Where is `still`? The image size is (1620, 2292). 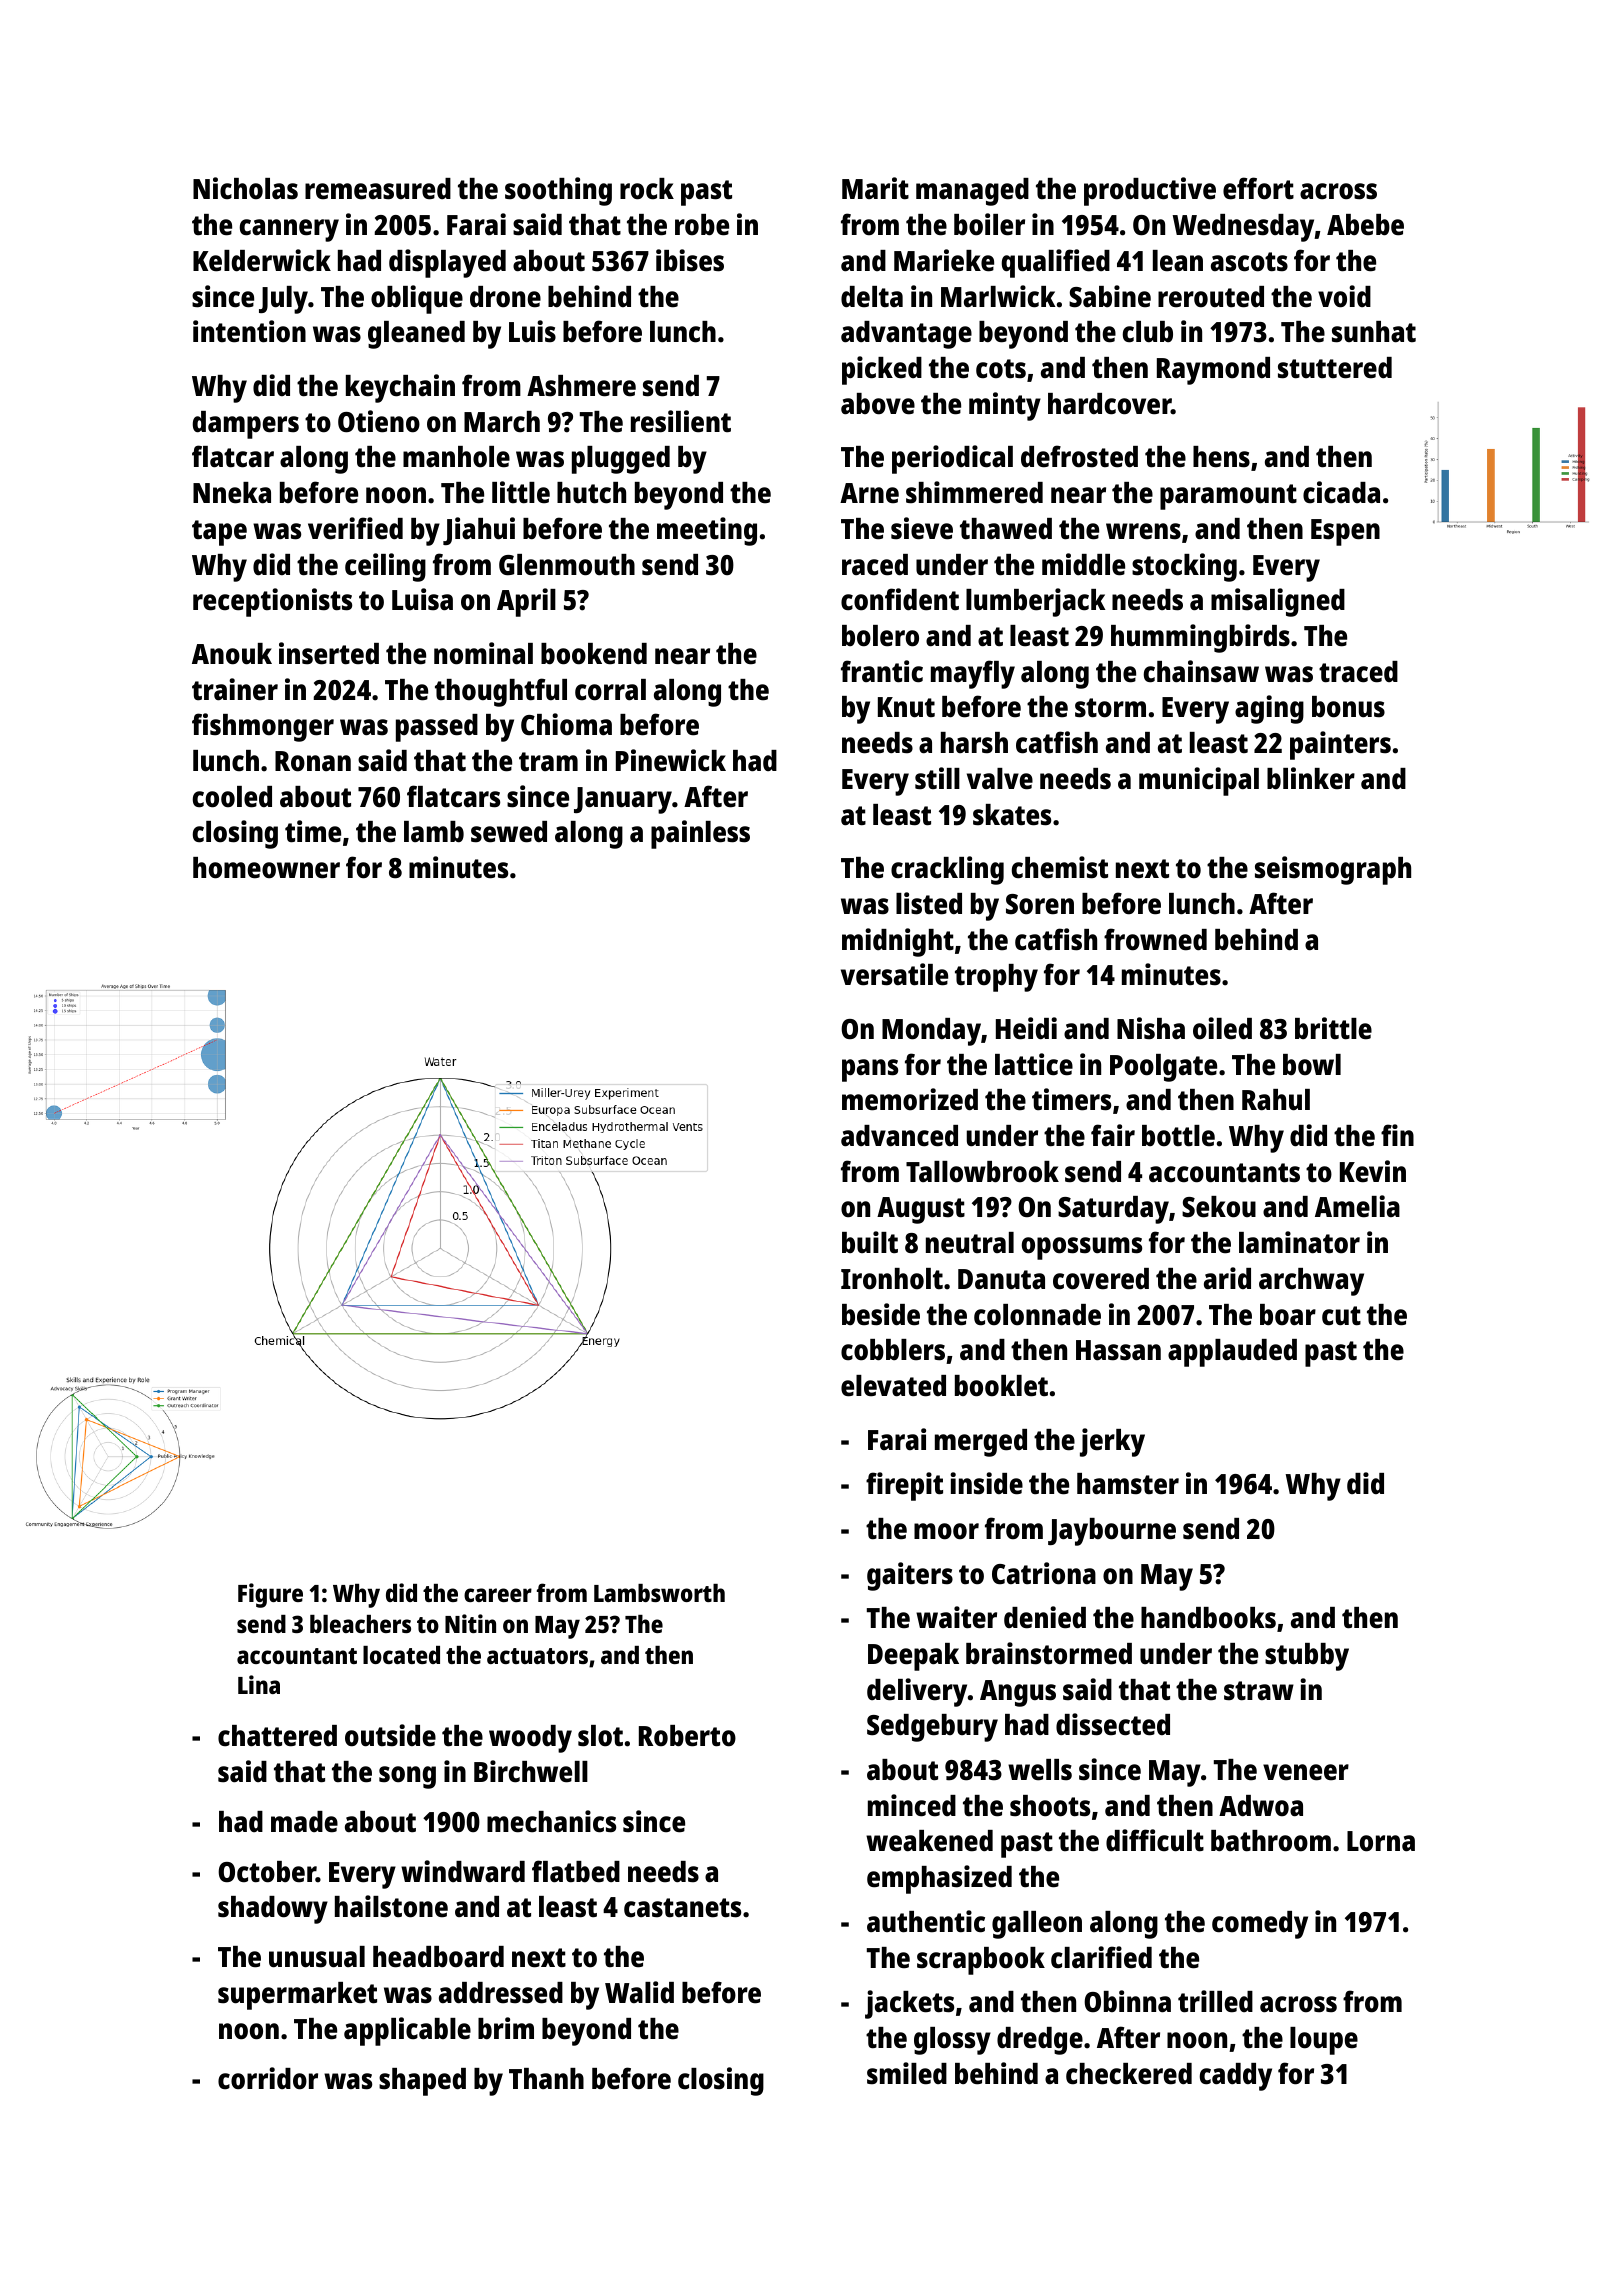
still is located at coordinates (937, 778).
